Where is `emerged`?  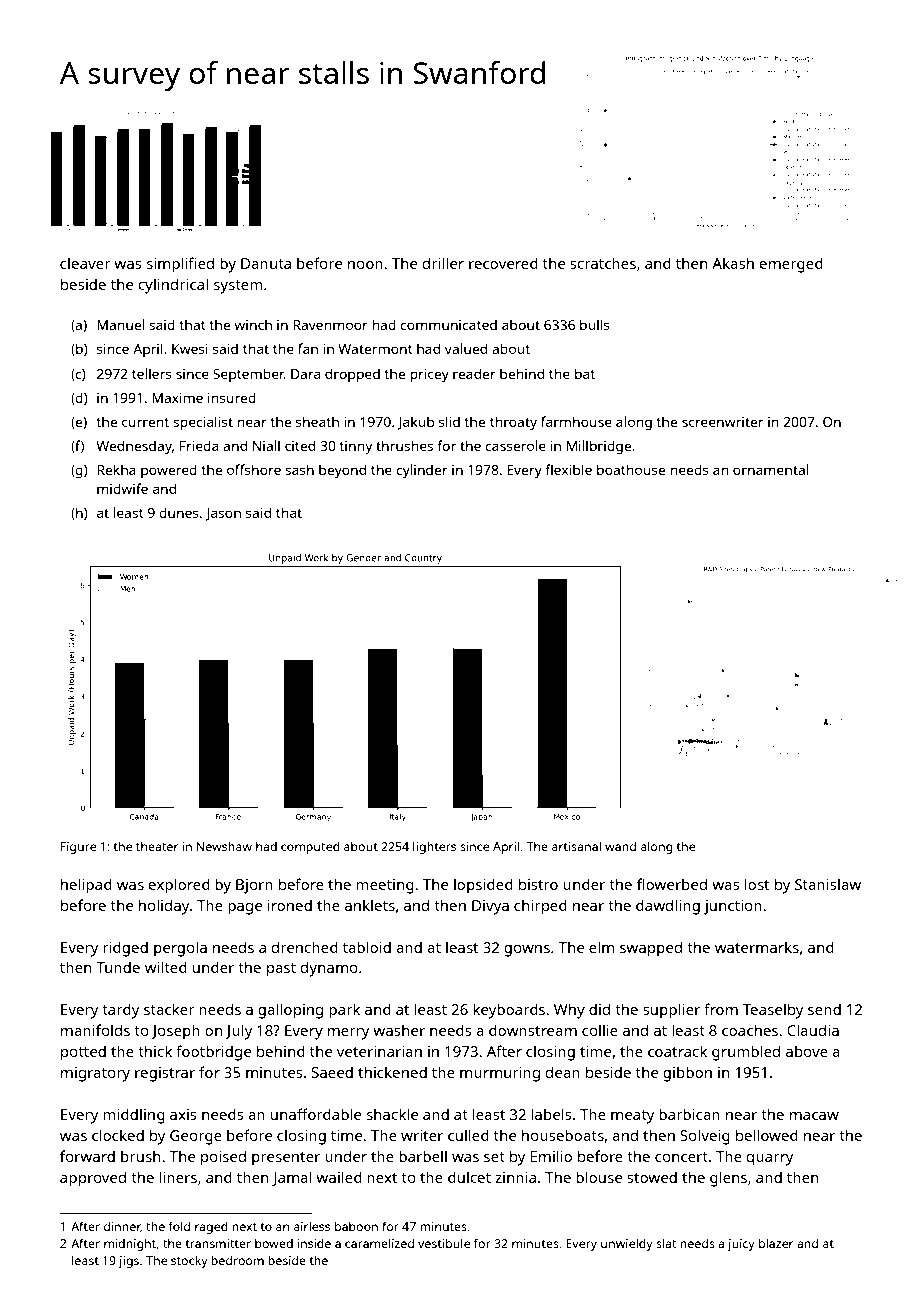
emerged is located at coordinates (791, 265).
